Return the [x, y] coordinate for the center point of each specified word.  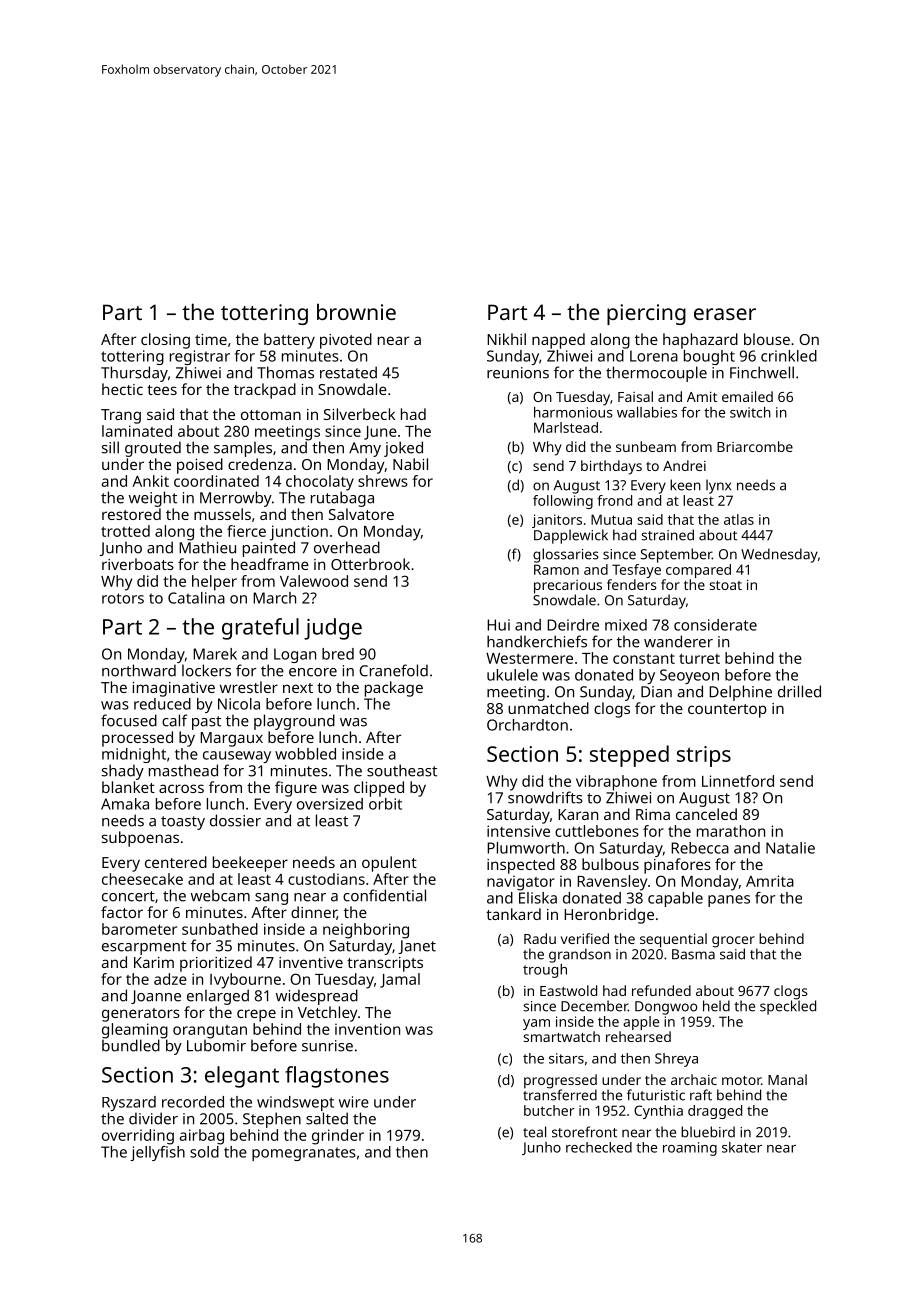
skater [742, 1147]
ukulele [512, 675]
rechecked [599, 1147]
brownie [356, 311]
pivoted [346, 341]
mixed [626, 625]
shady [123, 772]
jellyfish [157, 1153]
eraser [725, 314]
